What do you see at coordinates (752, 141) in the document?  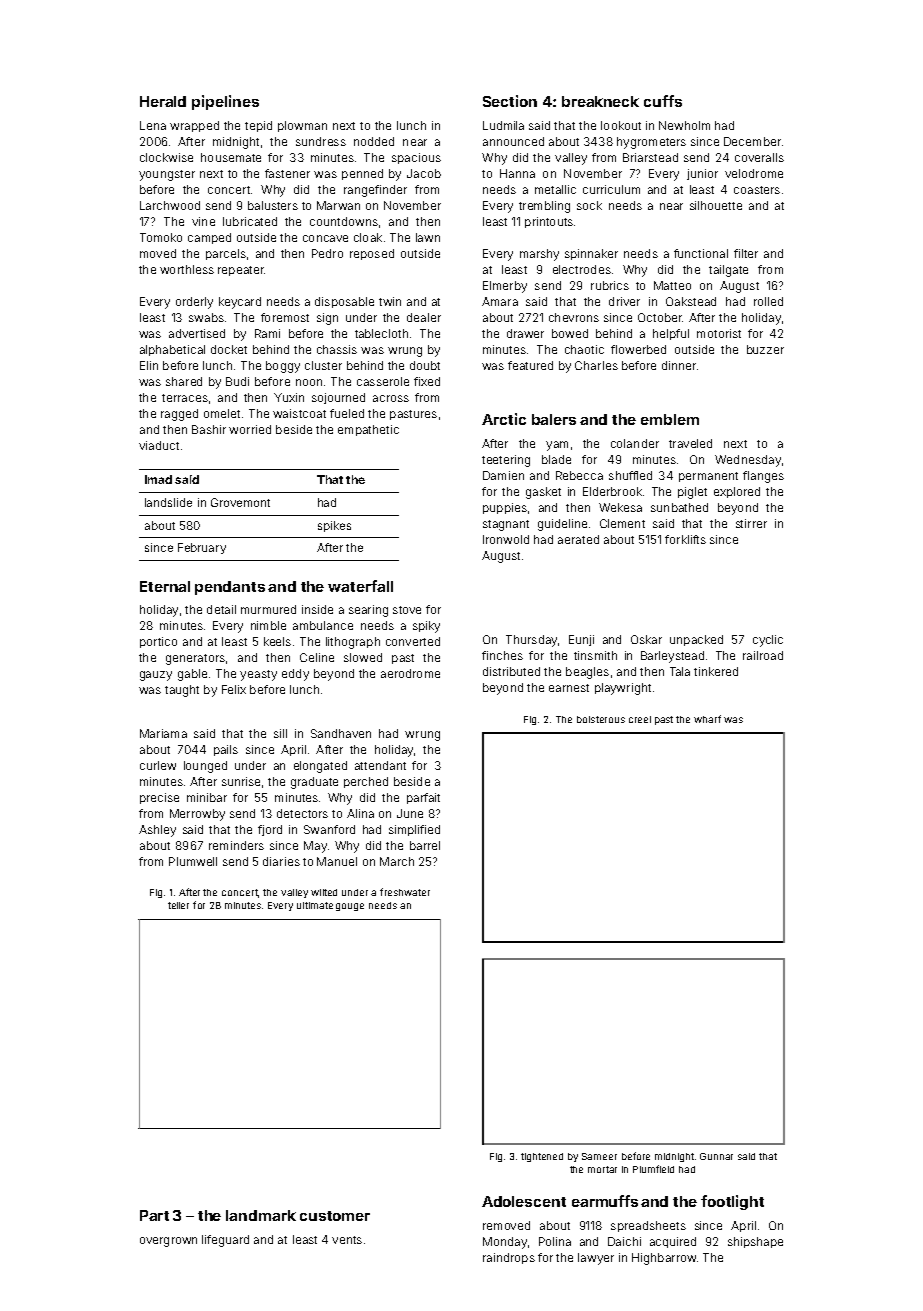 I see `December` at bounding box center [752, 141].
